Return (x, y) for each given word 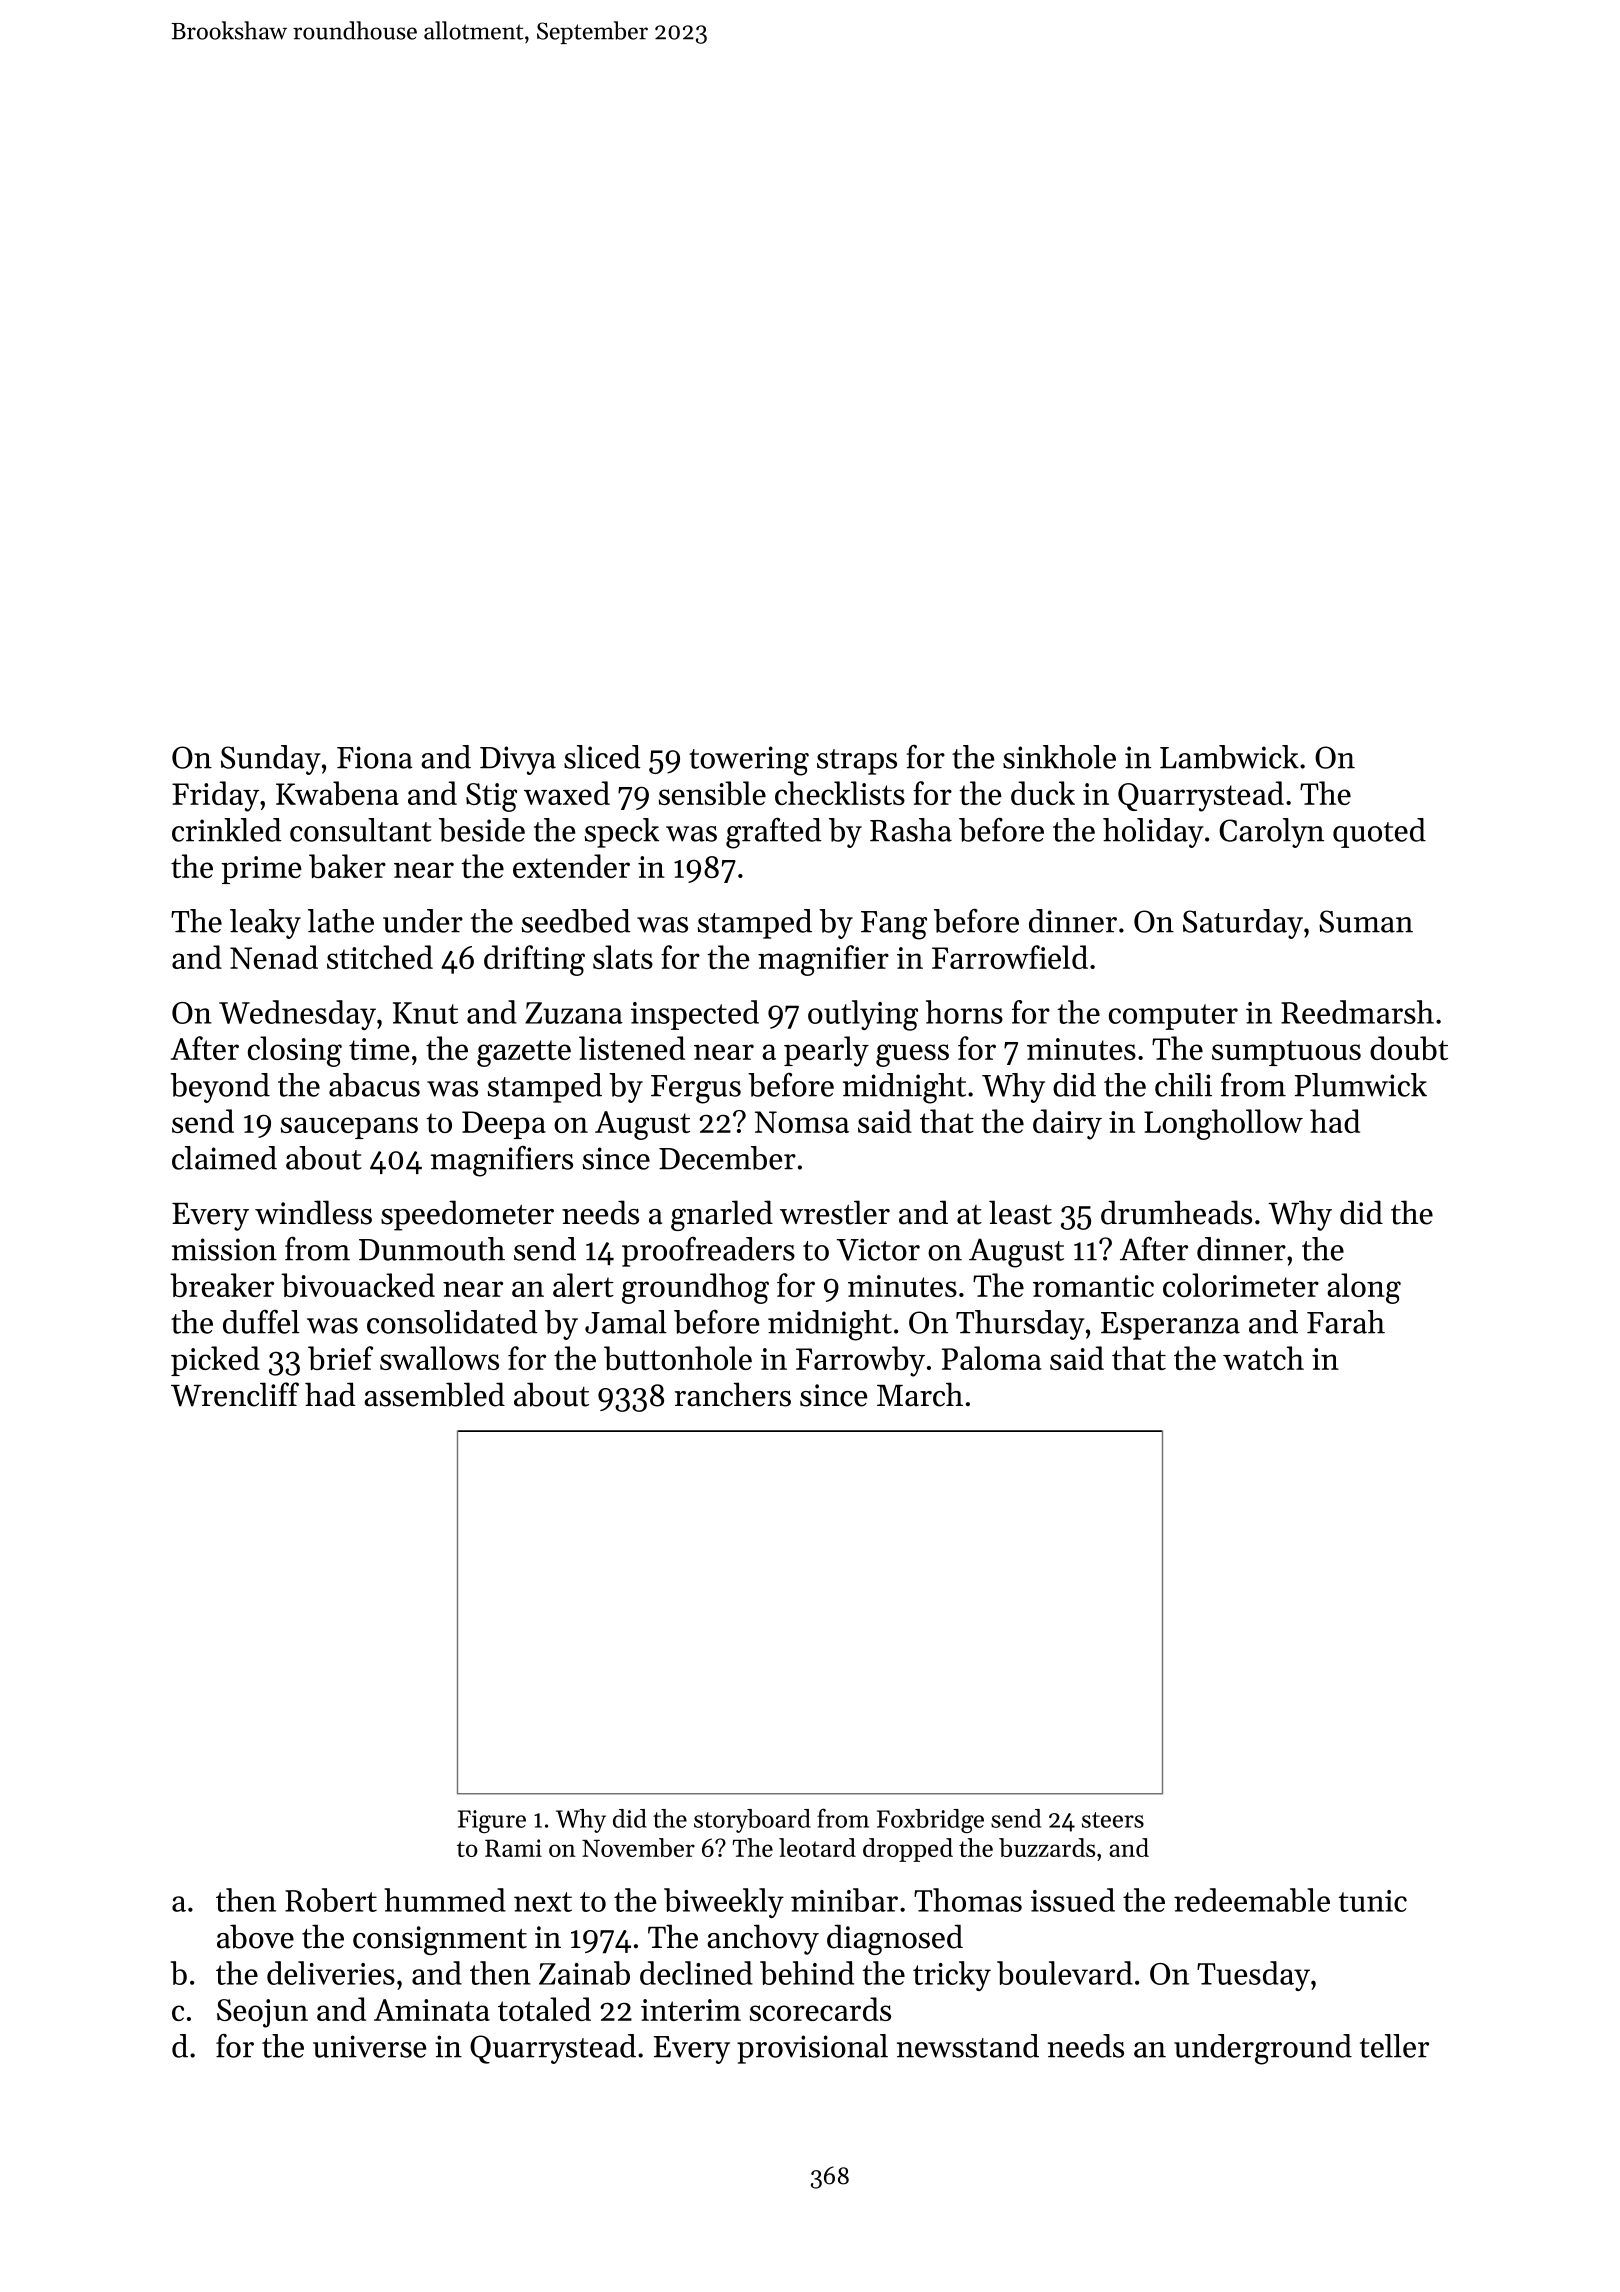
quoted (1379, 833)
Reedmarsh (1357, 1012)
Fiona (375, 757)
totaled (544, 2009)
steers (1113, 1820)
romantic (1093, 1286)
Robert (331, 1900)
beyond (220, 1088)
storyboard (752, 1821)
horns (964, 1012)
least (1020, 1212)
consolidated (452, 1322)
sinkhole (1059, 757)
